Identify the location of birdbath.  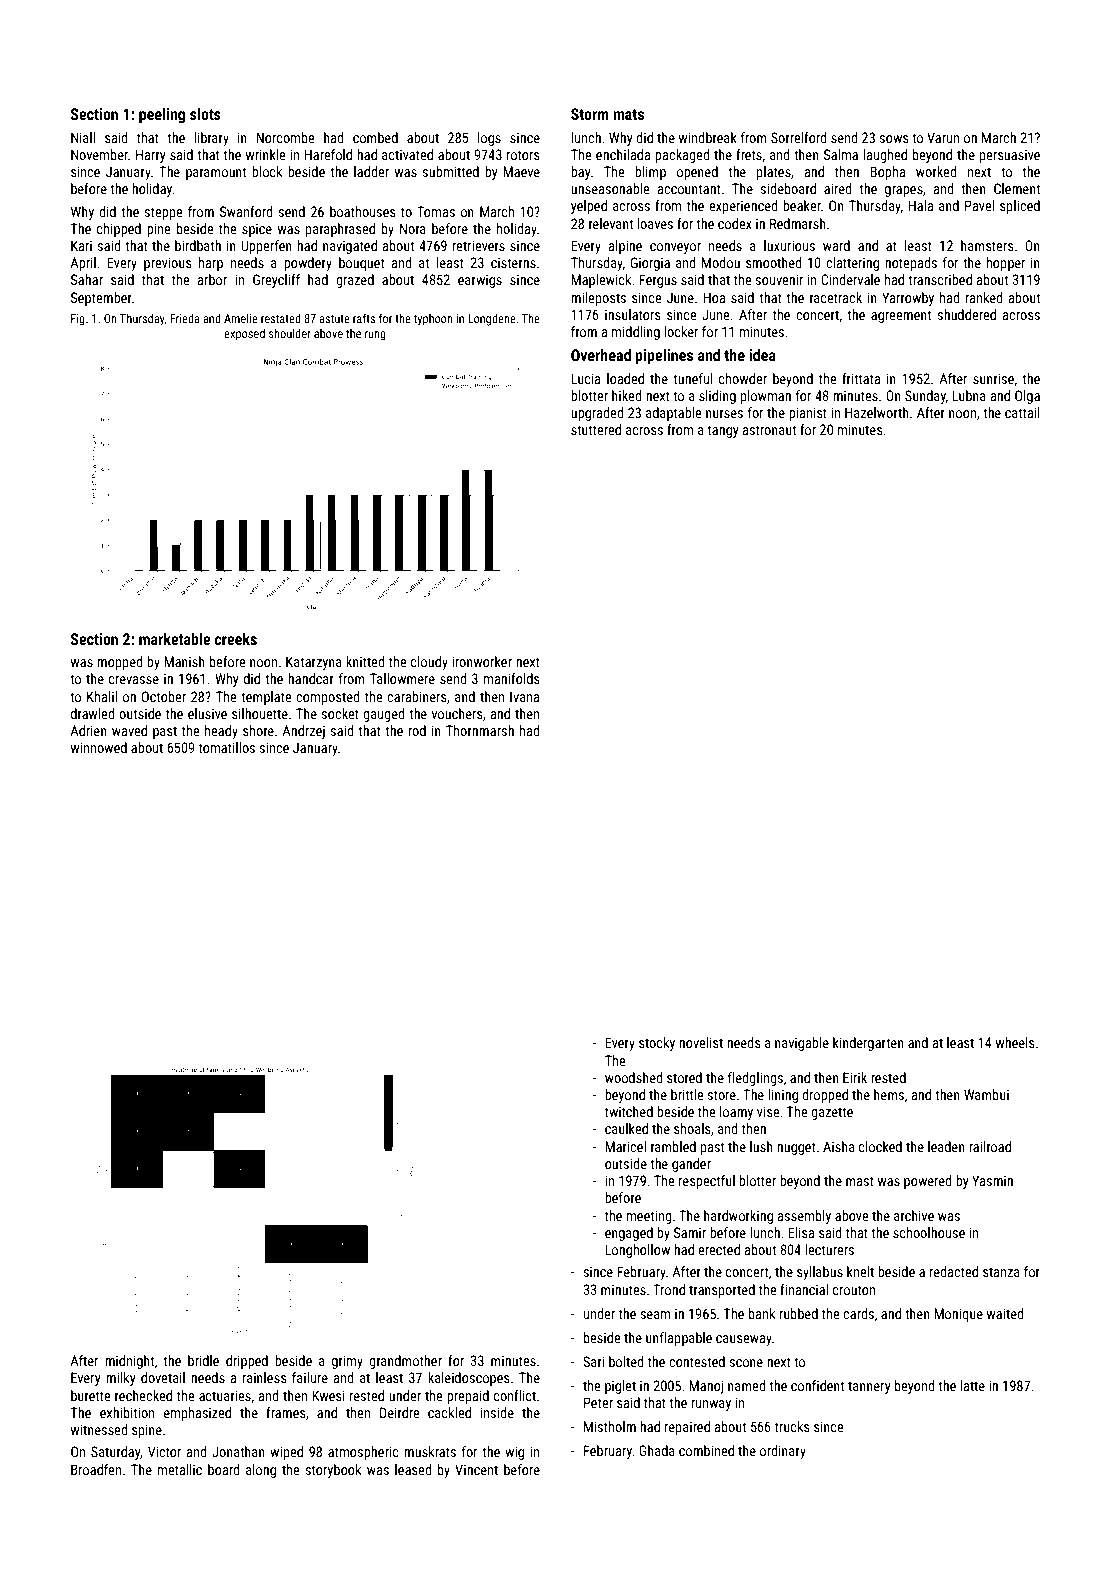
(198, 245).
